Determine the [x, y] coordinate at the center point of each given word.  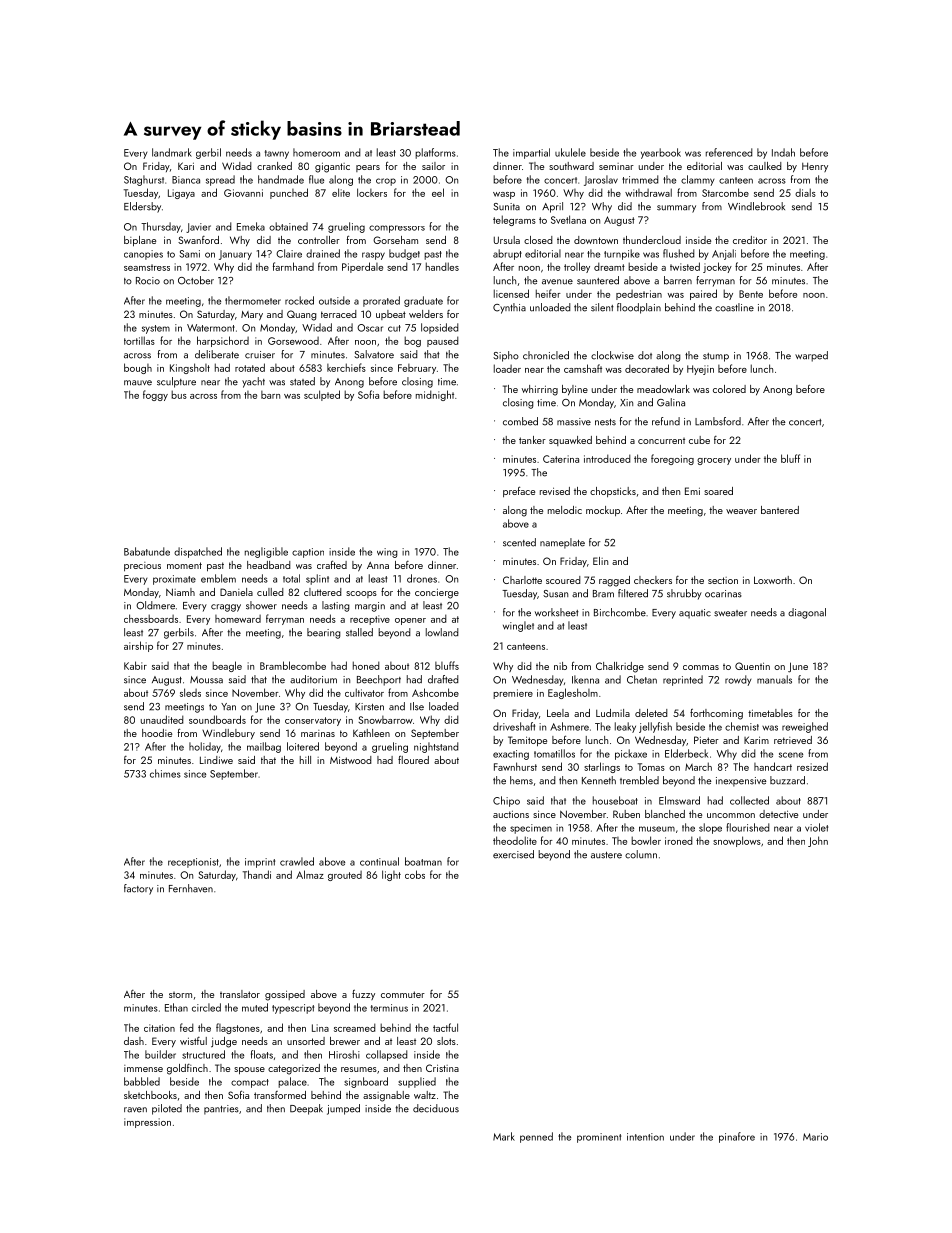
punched [289, 193]
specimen [531, 829]
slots [446, 1041]
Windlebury [228, 734]
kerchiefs [346, 367]
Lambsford [718, 421]
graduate [423, 301]
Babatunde [147, 551]
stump [716, 357]
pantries [221, 1110]
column [641, 854]
